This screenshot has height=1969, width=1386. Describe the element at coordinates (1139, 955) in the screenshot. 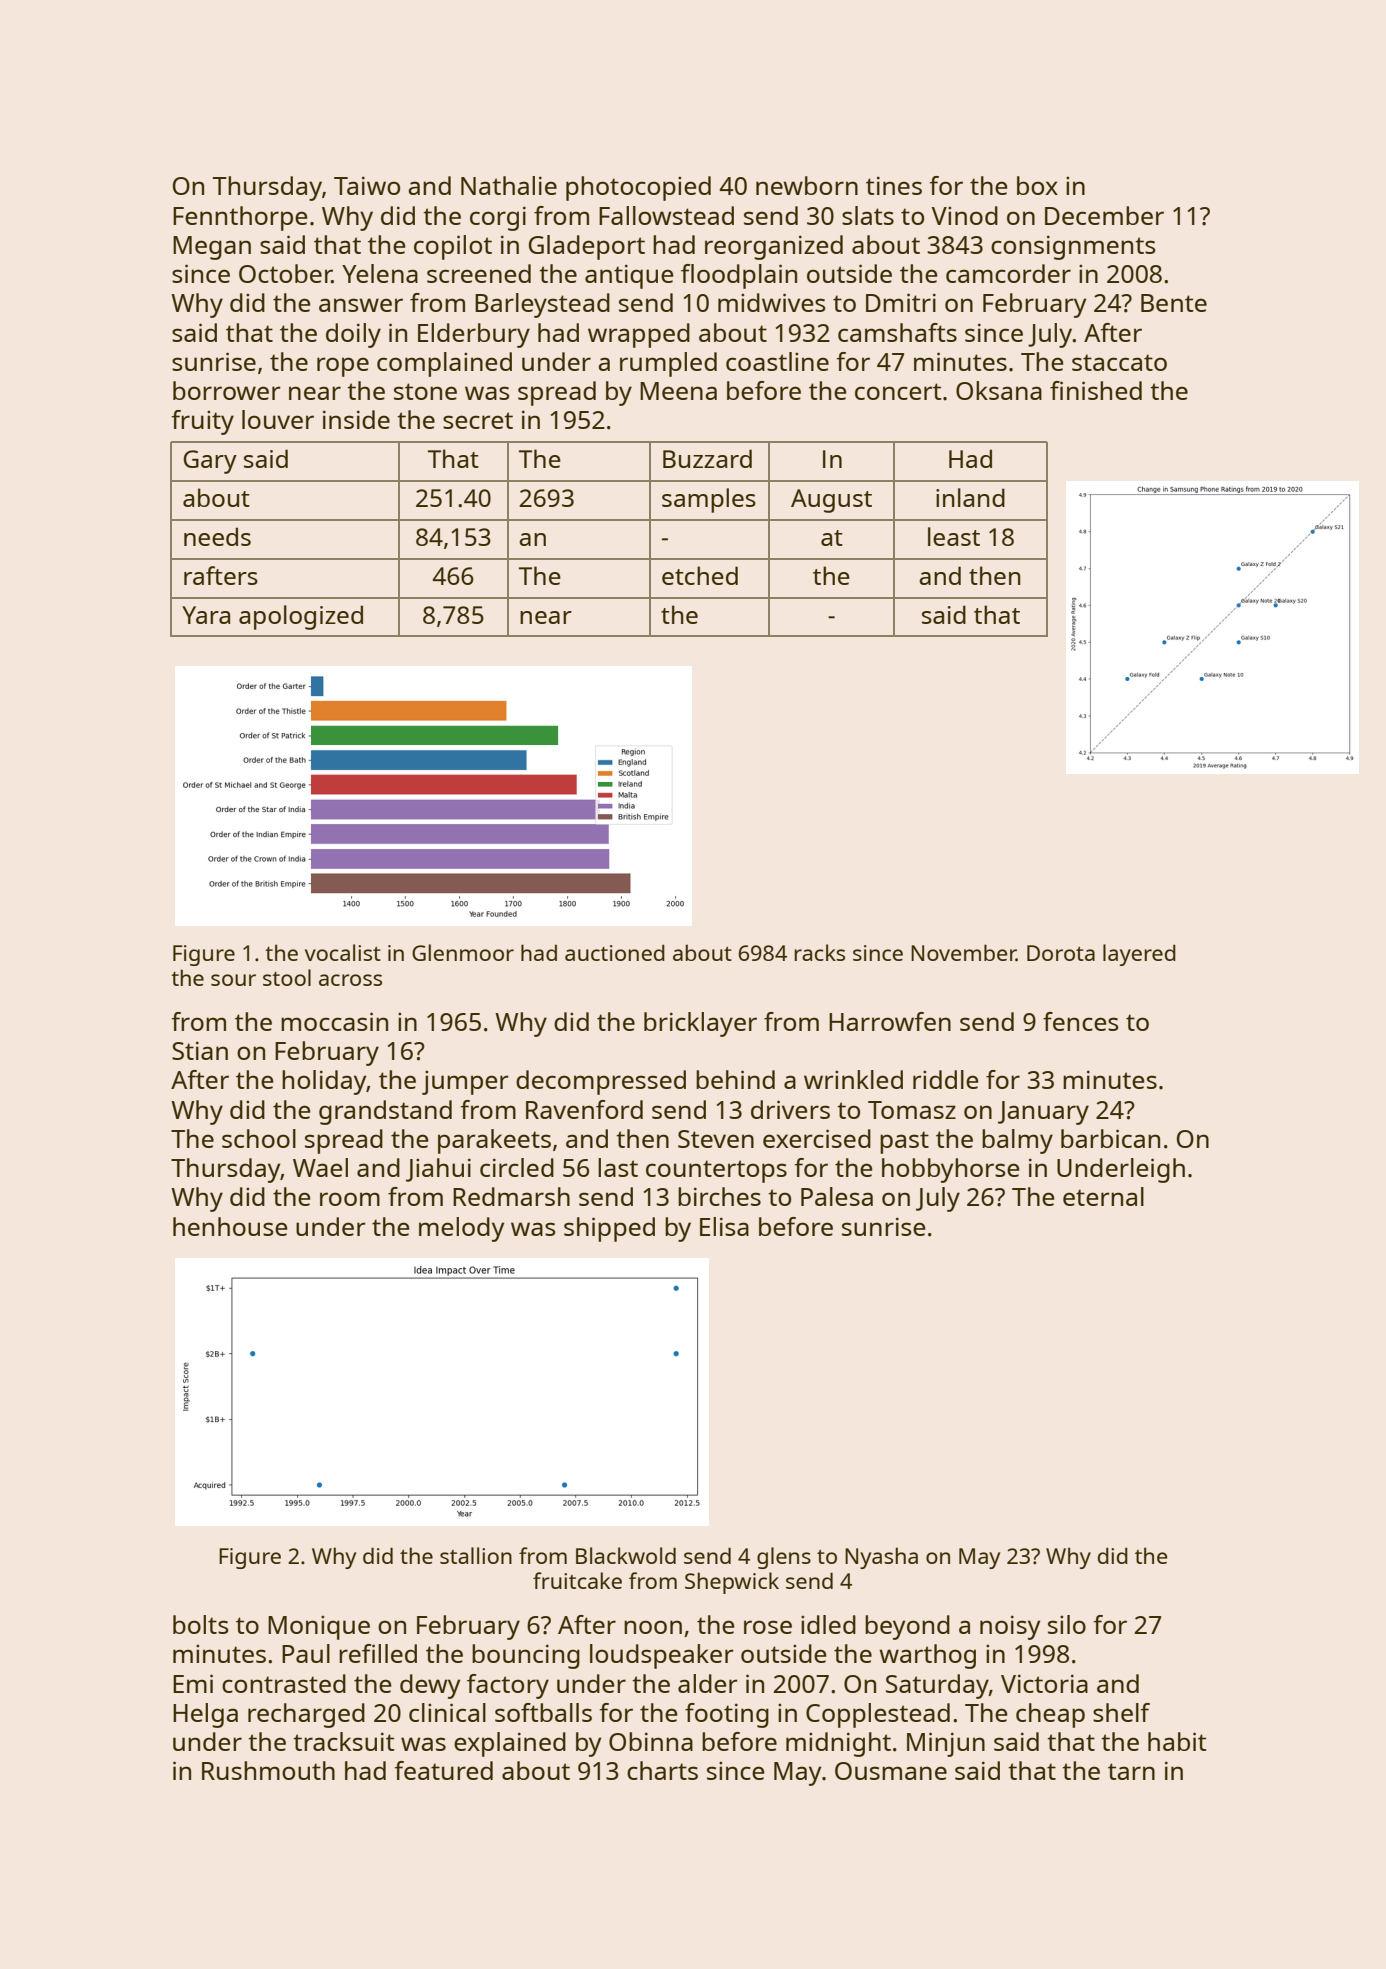

I see `layered` at that location.
